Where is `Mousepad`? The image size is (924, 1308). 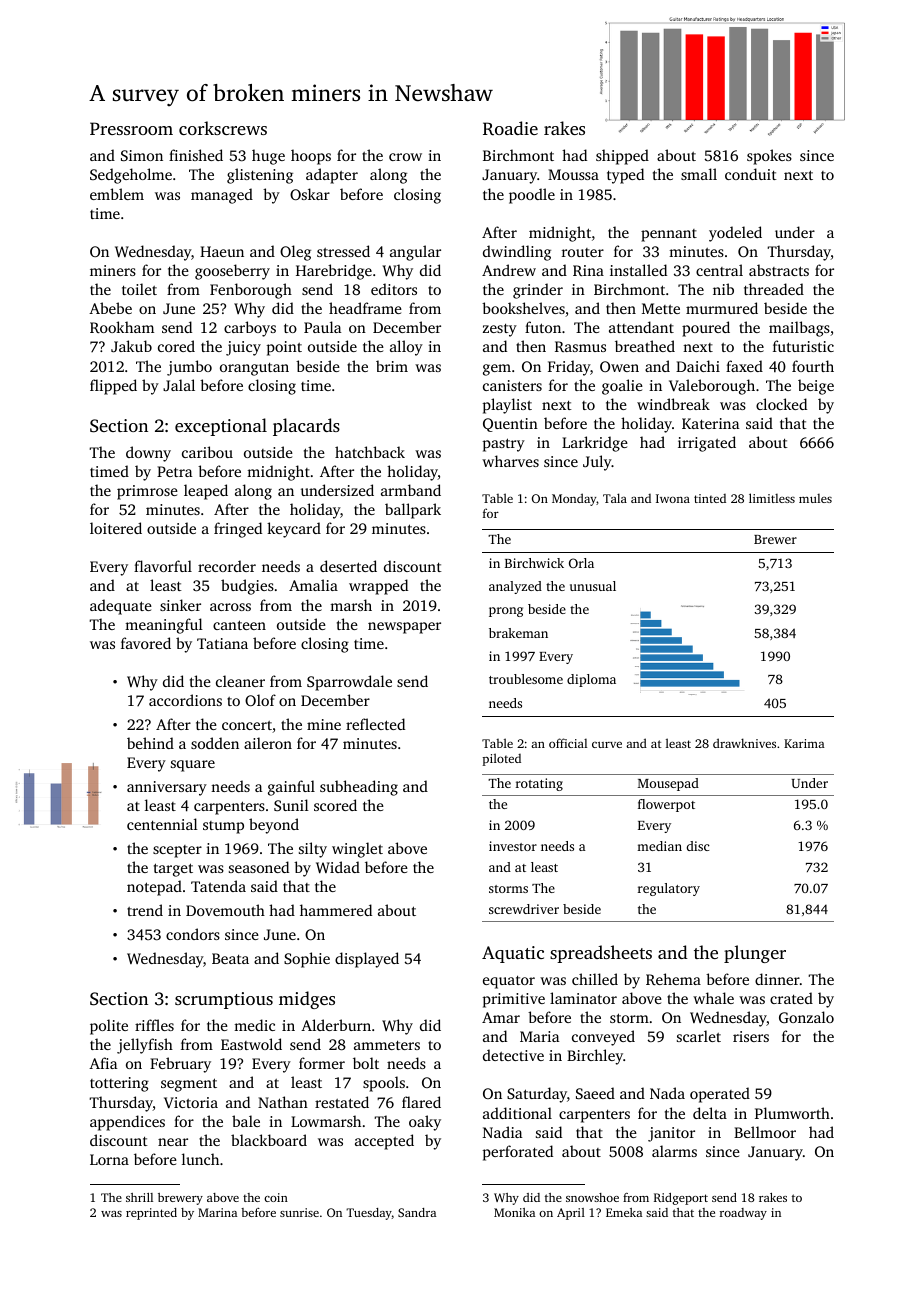
Mousepad is located at coordinates (668, 784).
